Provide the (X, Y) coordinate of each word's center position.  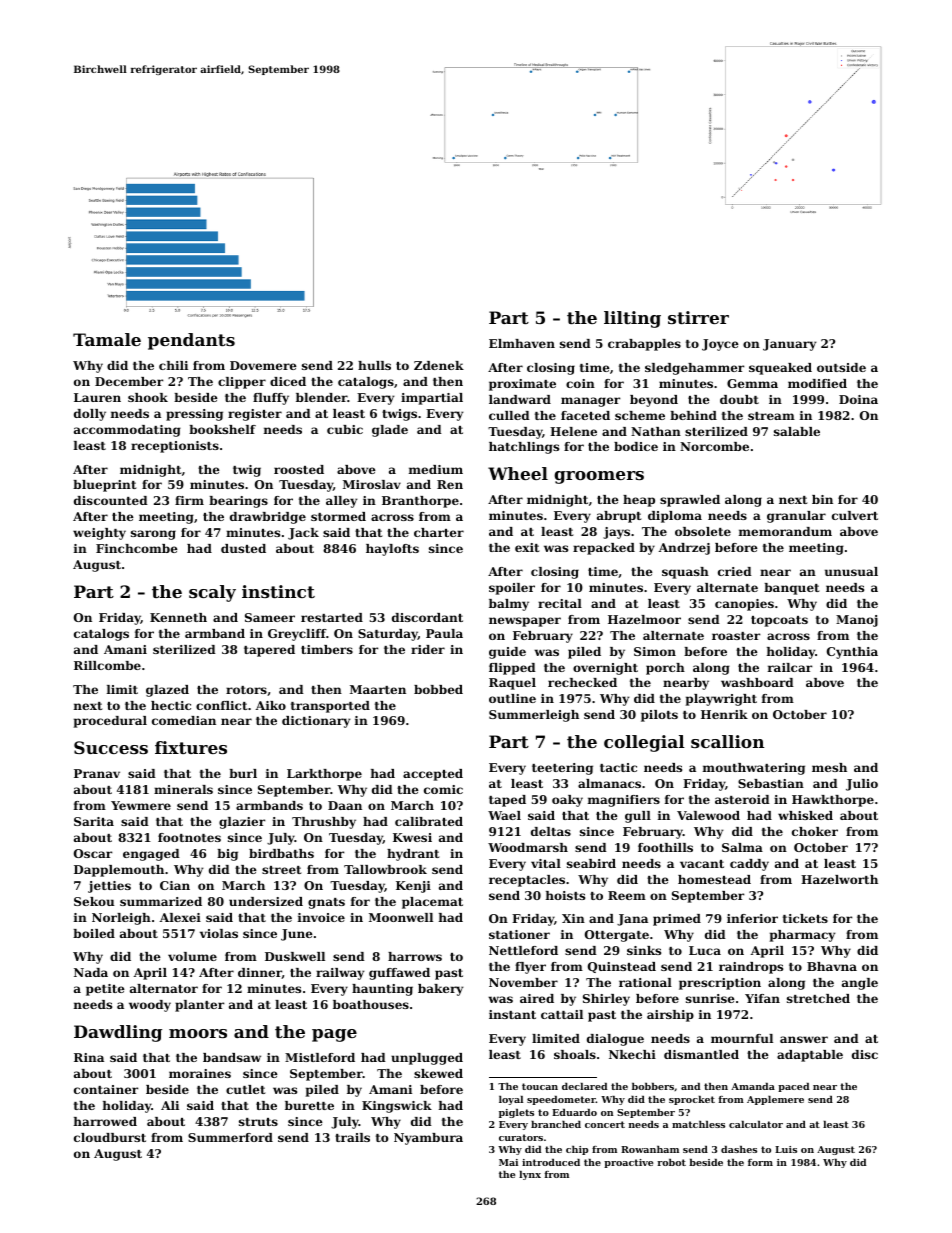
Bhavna (832, 966)
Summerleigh (534, 716)
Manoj (857, 621)
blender (322, 397)
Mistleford (320, 1057)
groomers (599, 477)
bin (822, 499)
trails (352, 1137)
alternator (164, 988)
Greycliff (297, 635)
